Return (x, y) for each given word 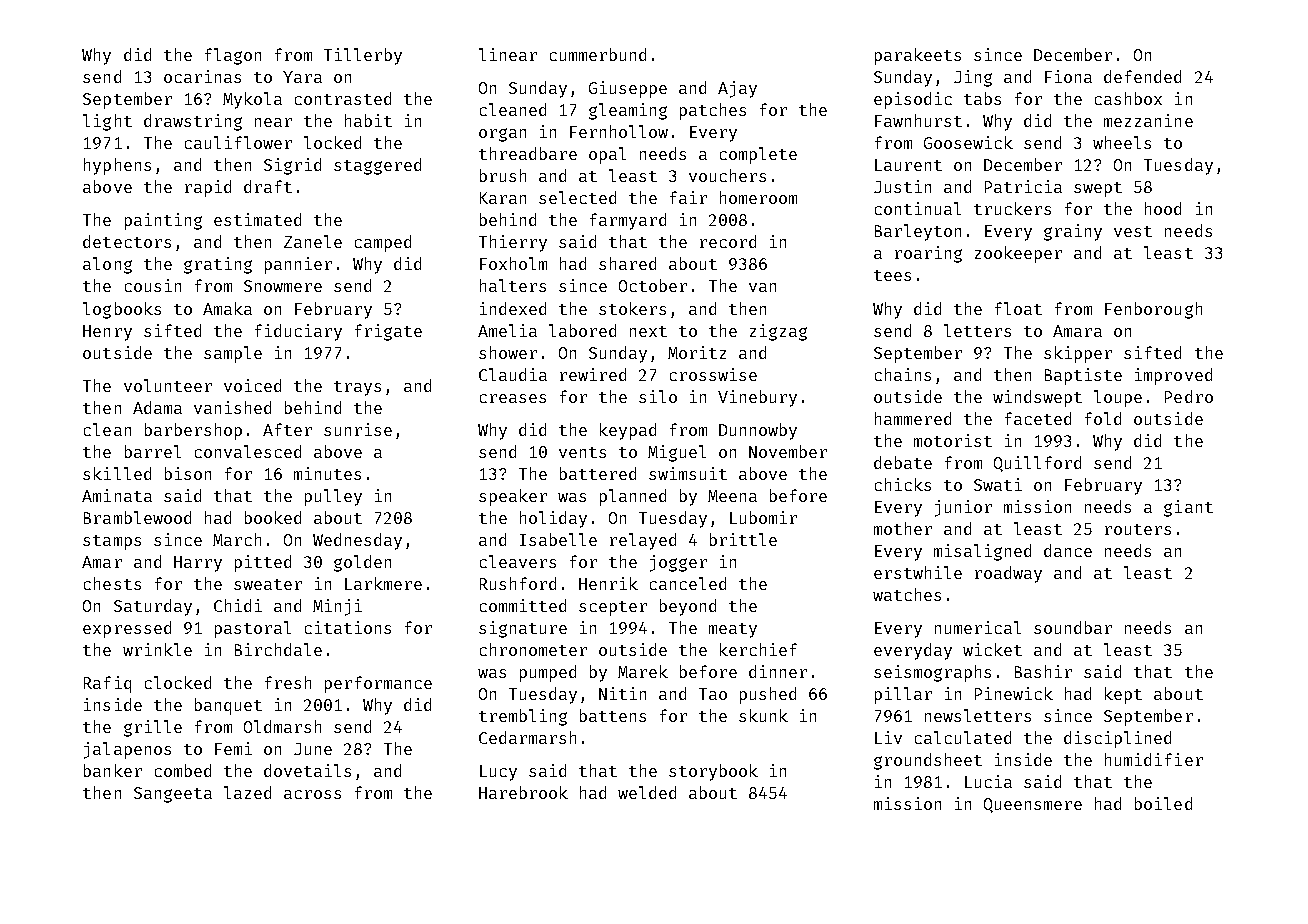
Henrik (608, 583)
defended (1142, 76)
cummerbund (598, 54)
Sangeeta (173, 795)
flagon (233, 56)
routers (1138, 529)
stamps (112, 542)
